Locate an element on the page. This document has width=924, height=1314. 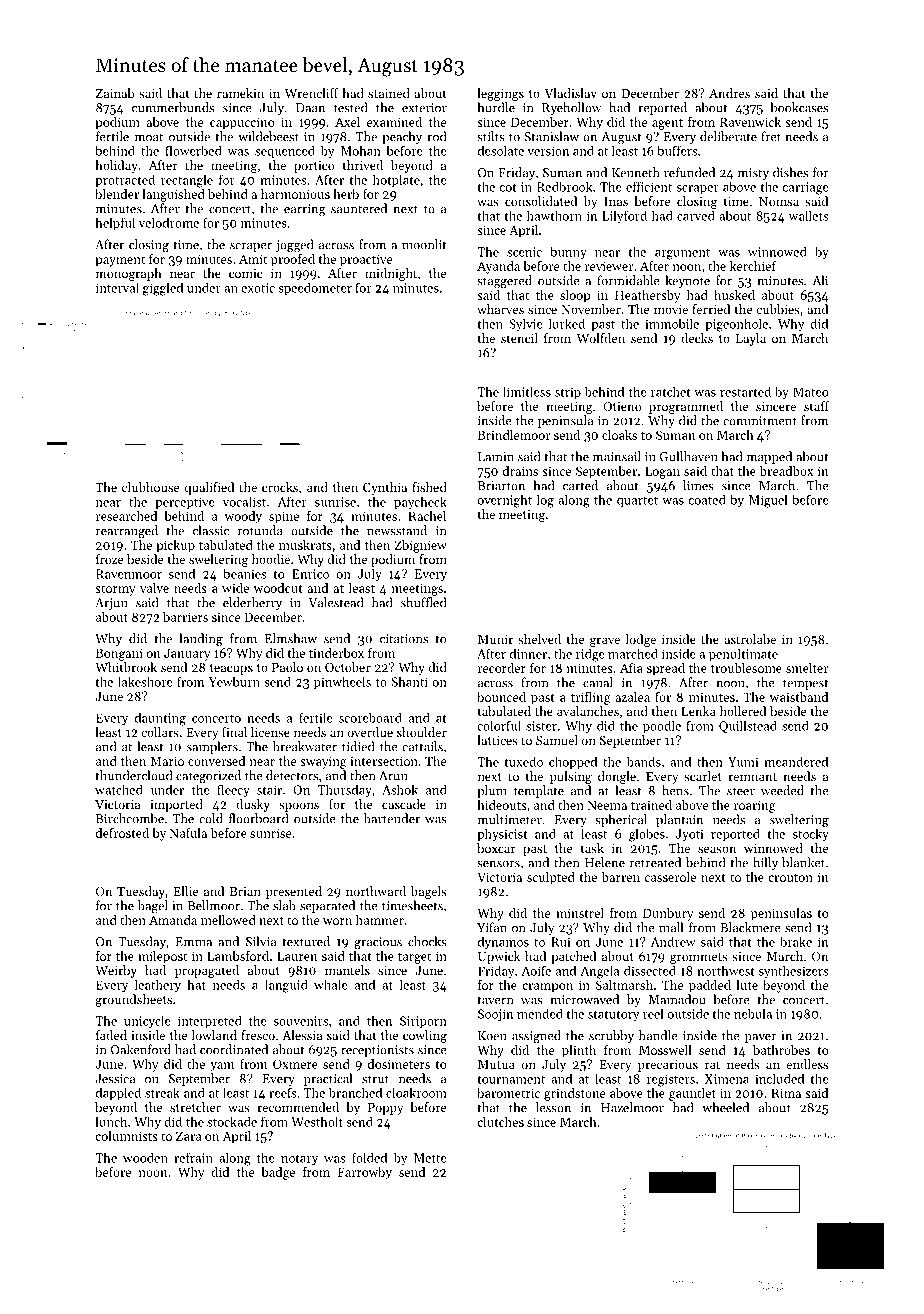
Mamadou is located at coordinates (677, 999).
